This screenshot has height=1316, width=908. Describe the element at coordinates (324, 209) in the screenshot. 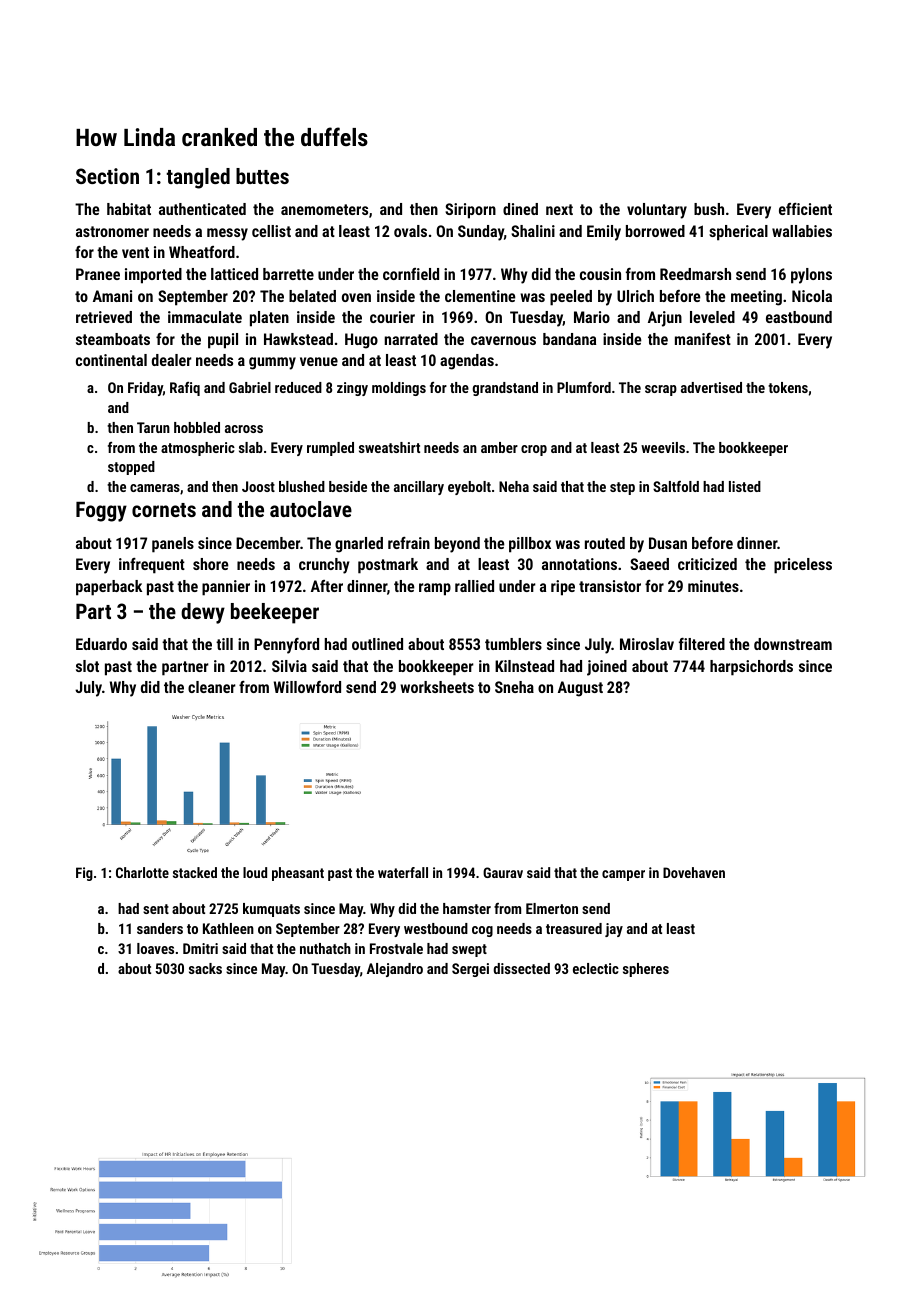

I see `anemometers` at that location.
